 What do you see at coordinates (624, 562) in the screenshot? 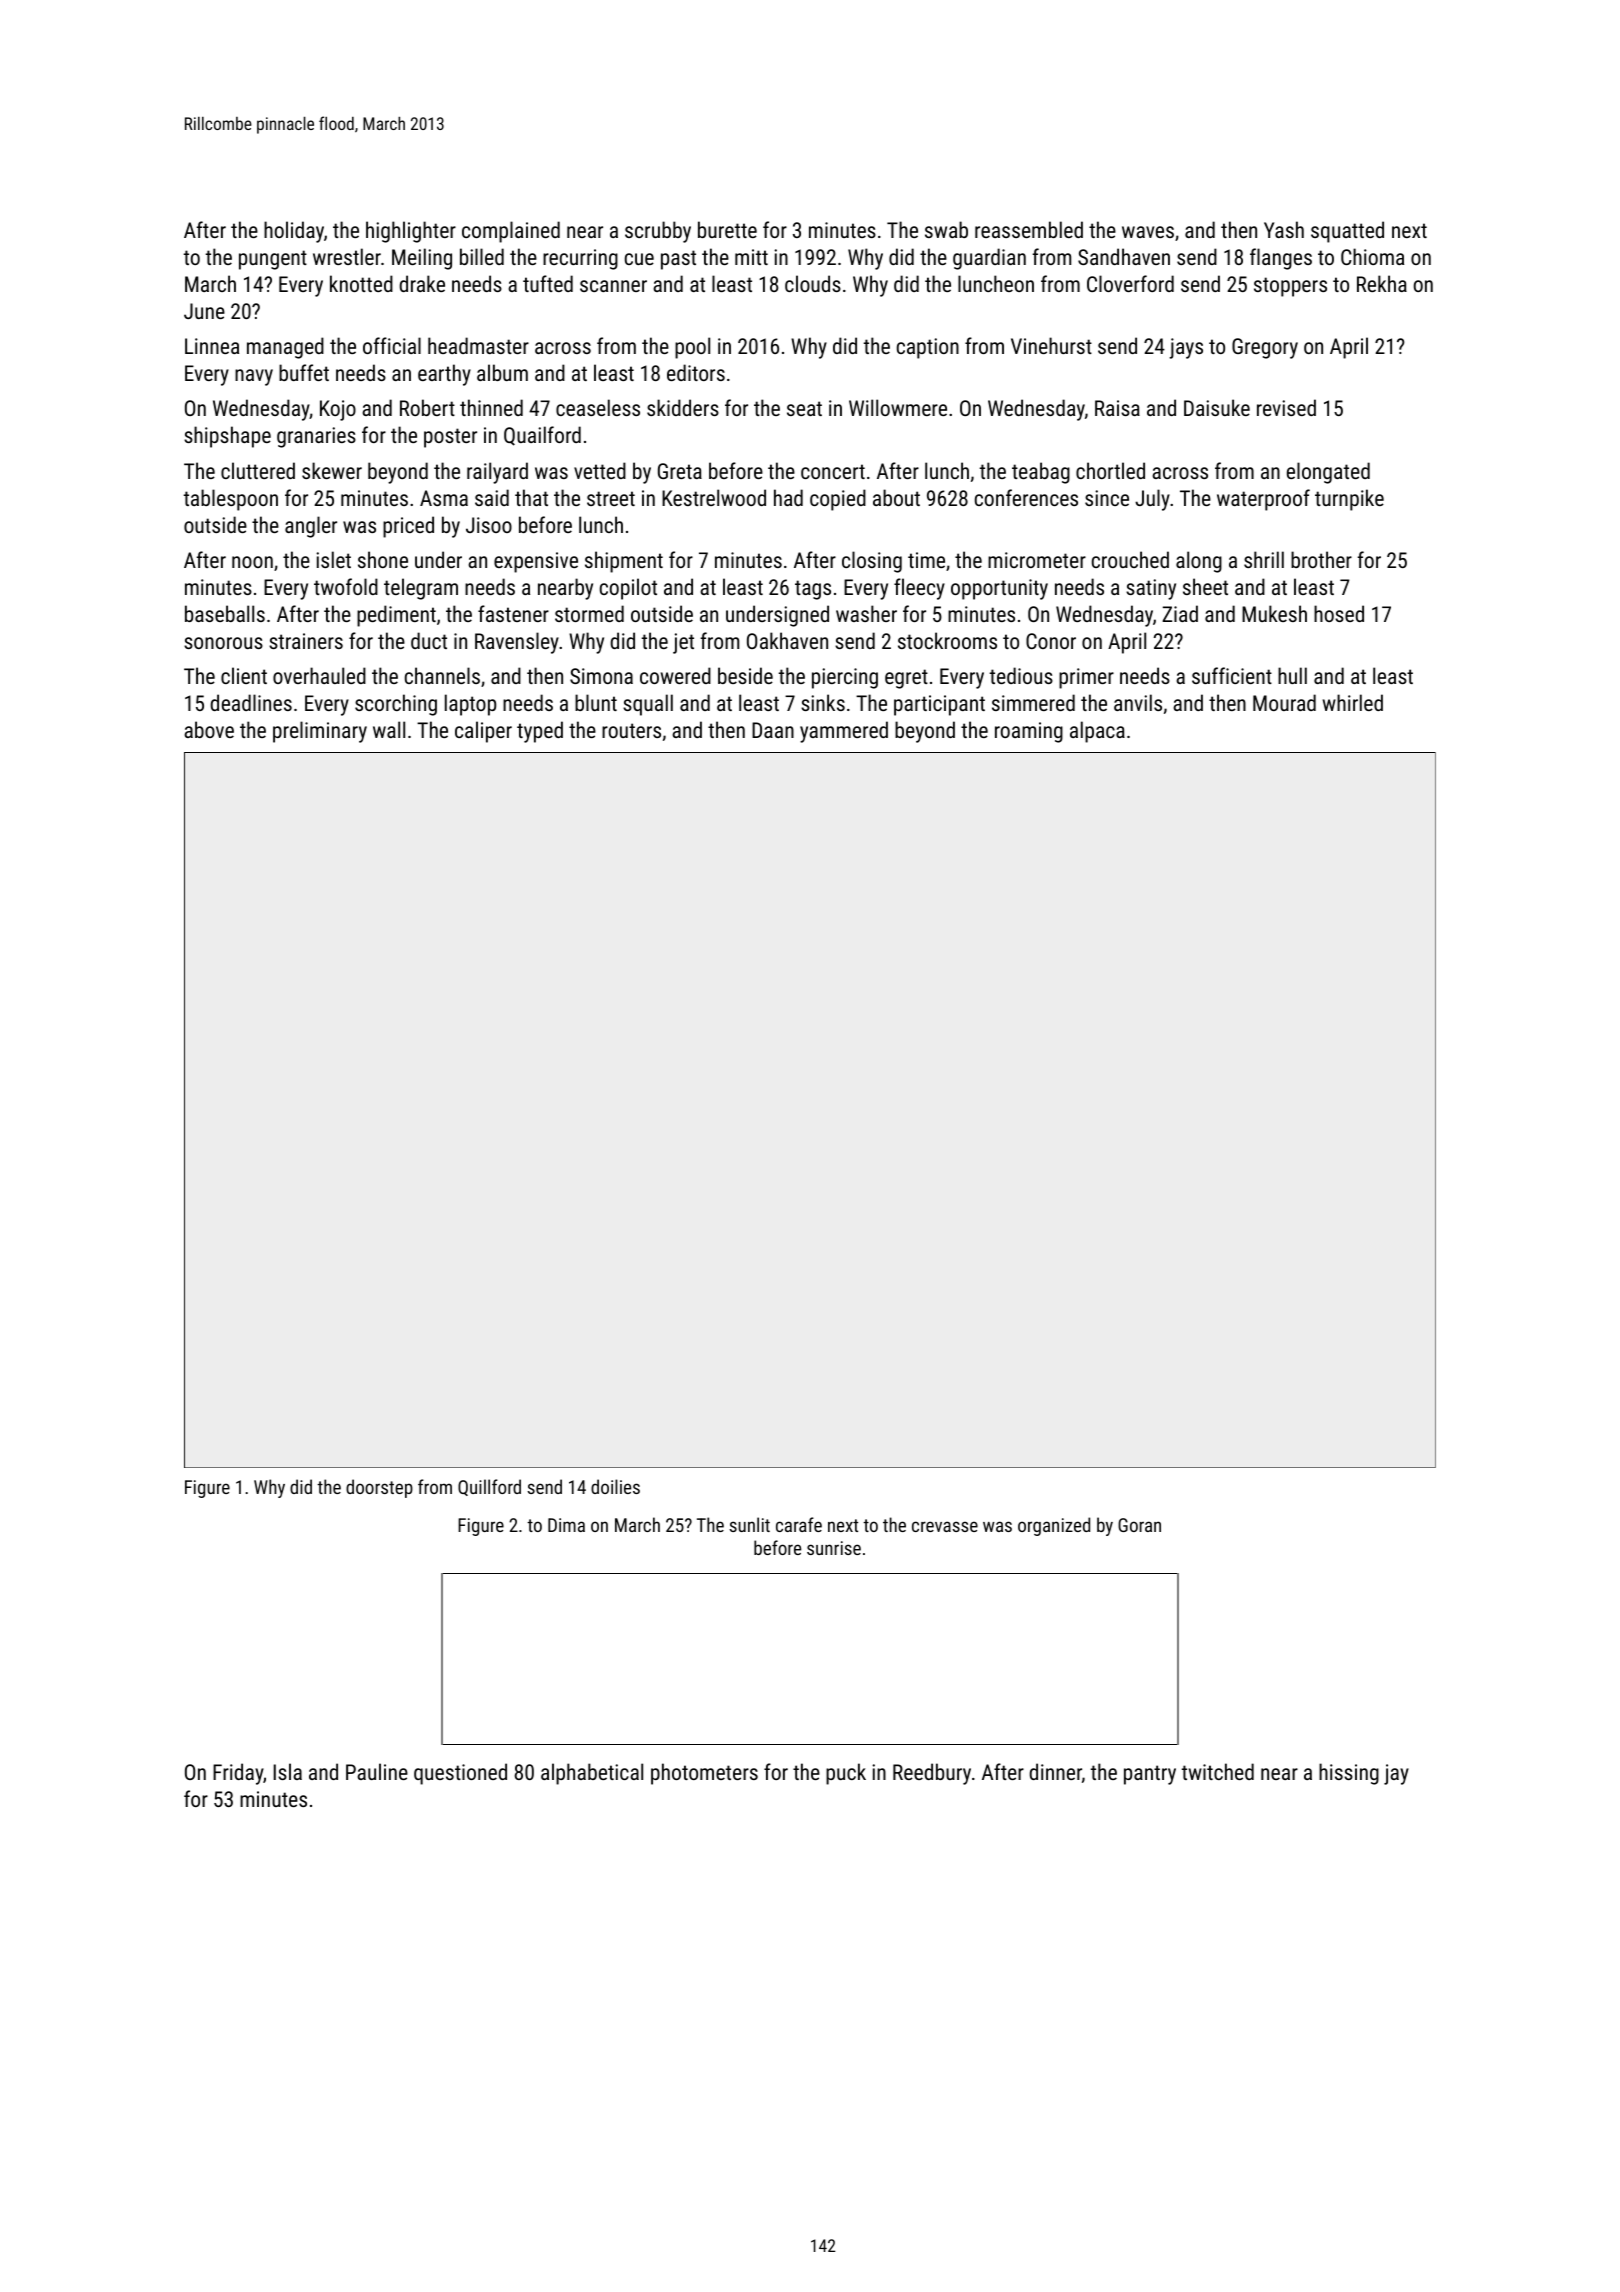
I see `shipment` at bounding box center [624, 562].
